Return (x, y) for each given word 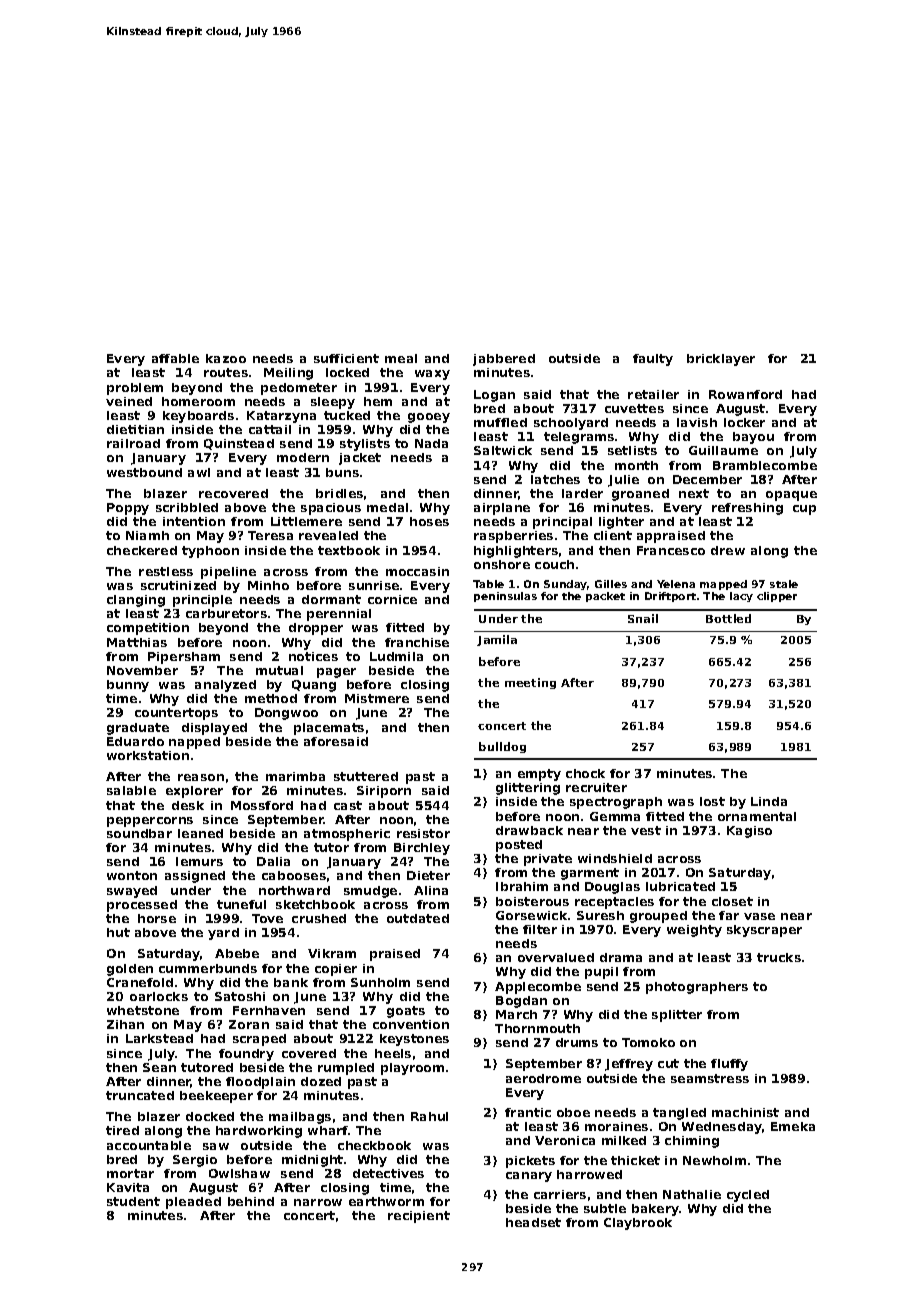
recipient (419, 1217)
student (133, 1201)
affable (175, 358)
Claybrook (638, 1224)
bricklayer (721, 360)
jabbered (504, 360)
